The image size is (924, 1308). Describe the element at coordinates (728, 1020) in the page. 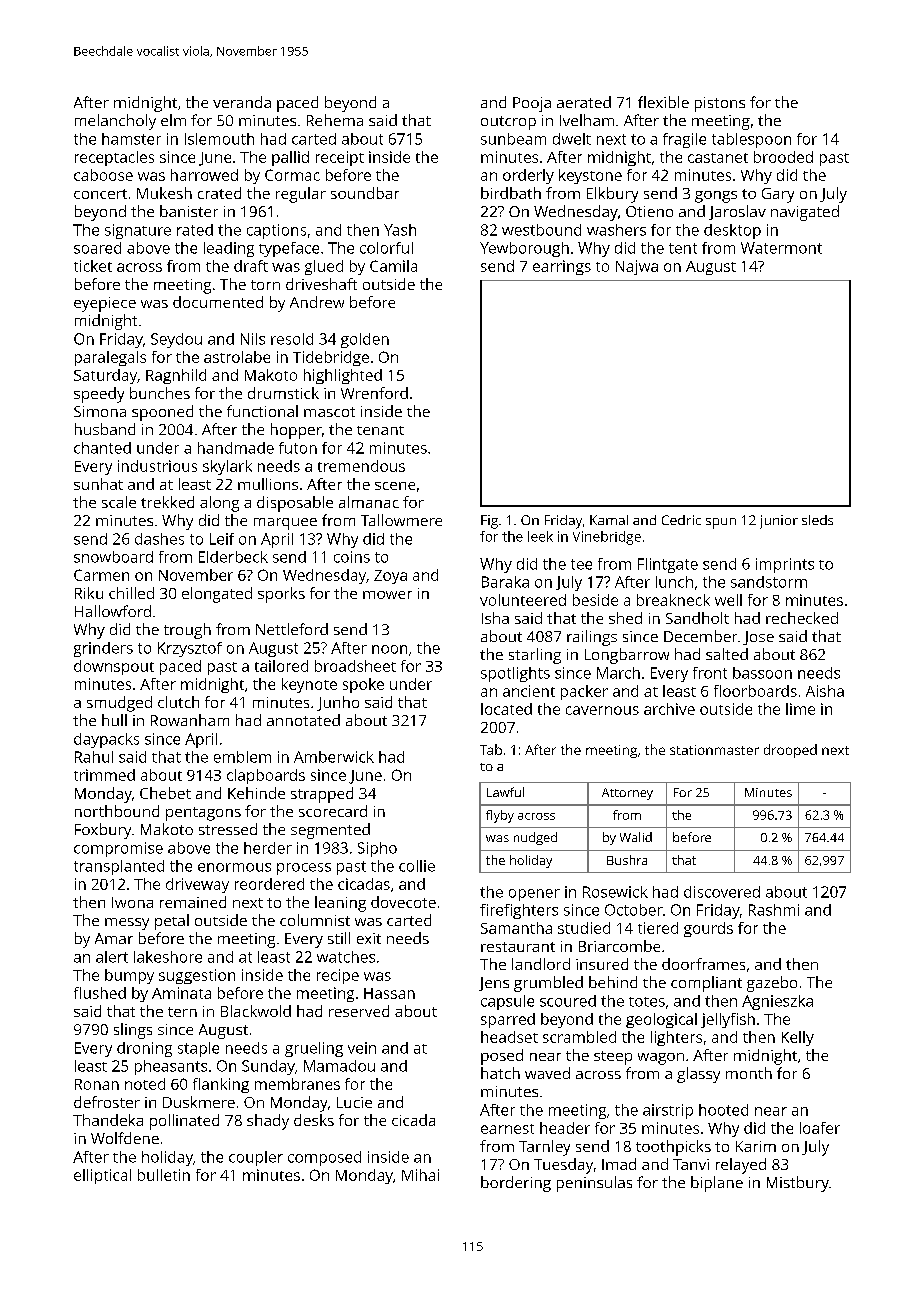

I see `jellyfish` at that location.
